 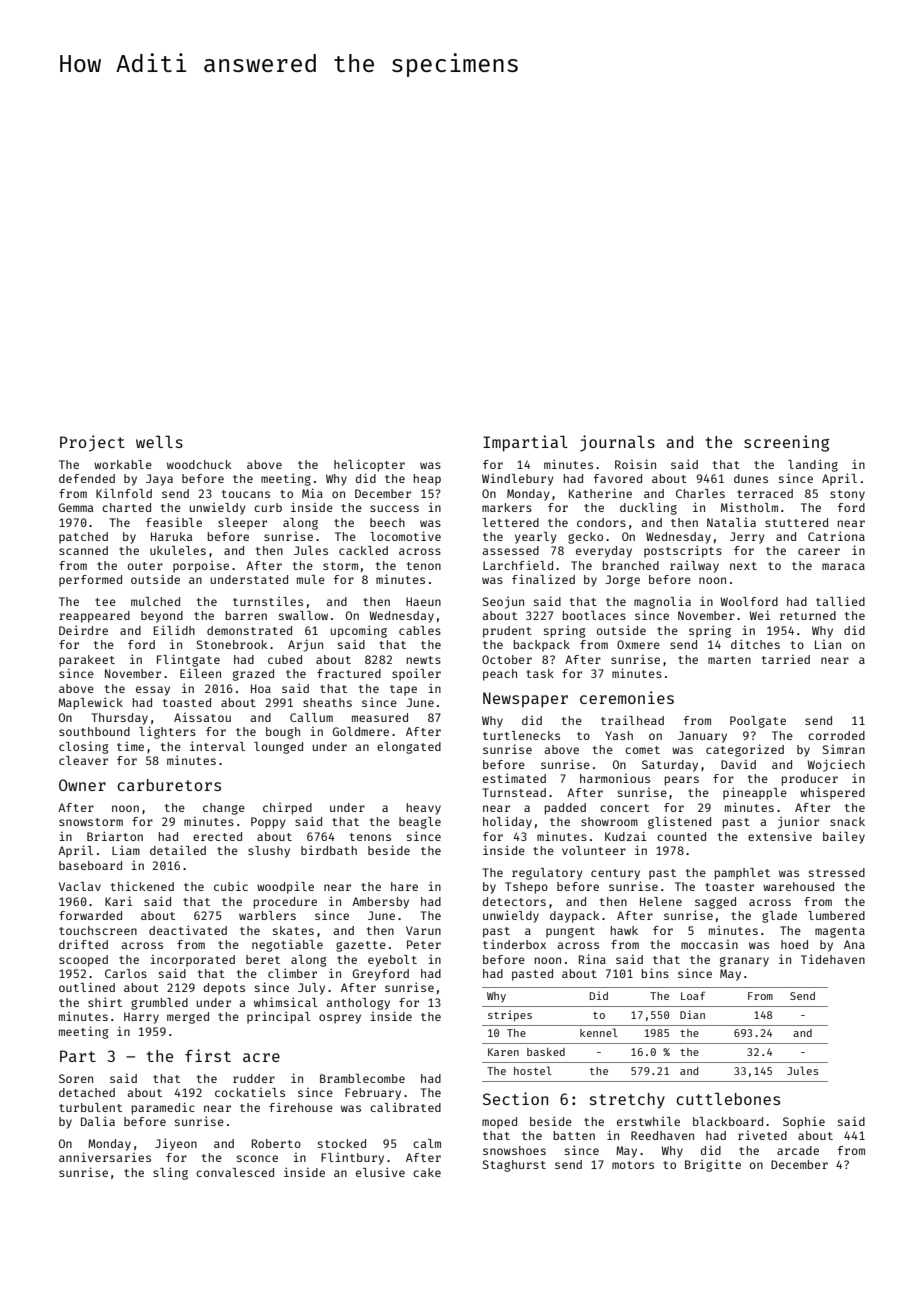 I want to click on Jaya, so click(x=159, y=480).
